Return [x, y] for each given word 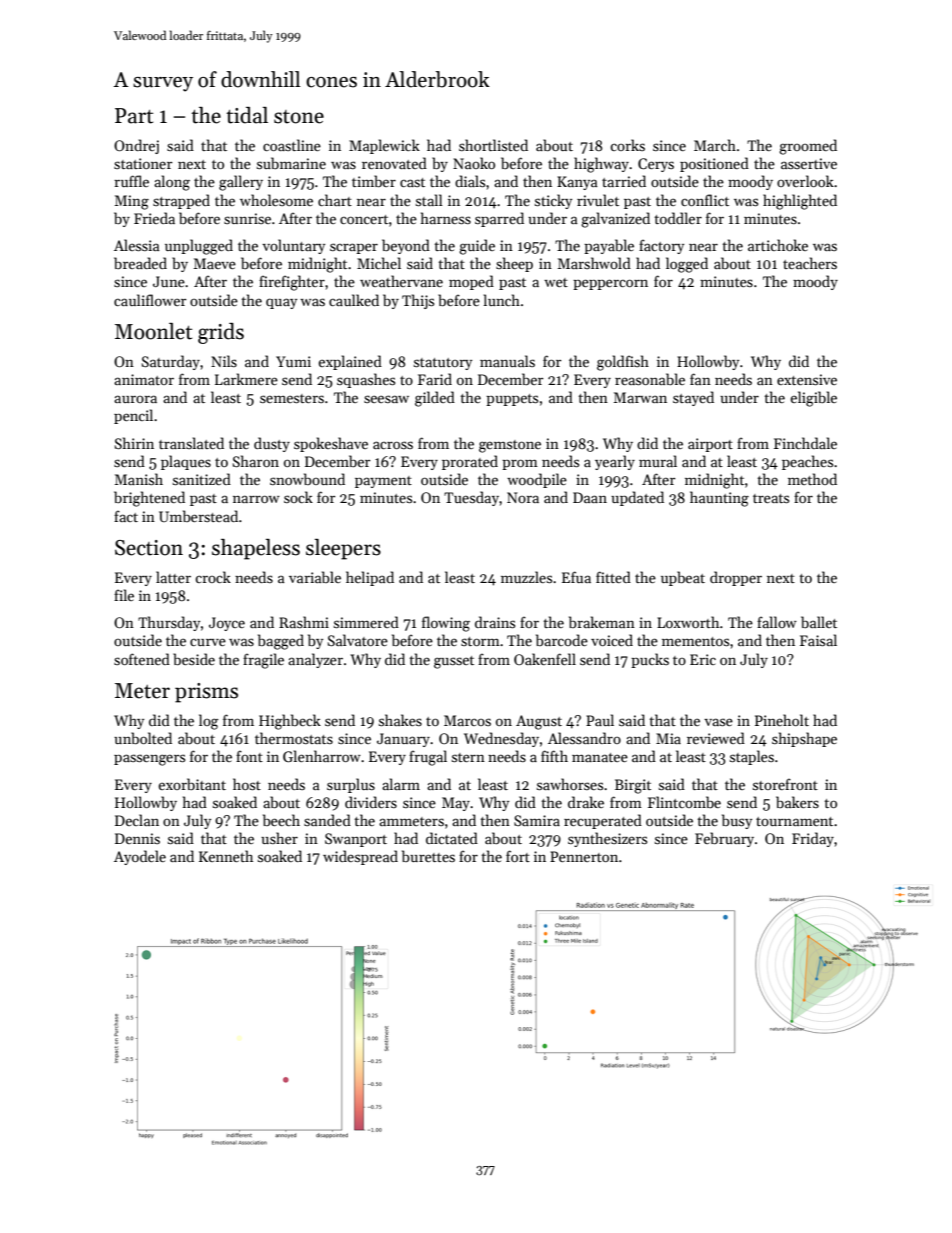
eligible [813, 399]
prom [520, 464]
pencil [133, 416]
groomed [808, 147]
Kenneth [226, 856]
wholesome [276, 200]
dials [470, 181]
